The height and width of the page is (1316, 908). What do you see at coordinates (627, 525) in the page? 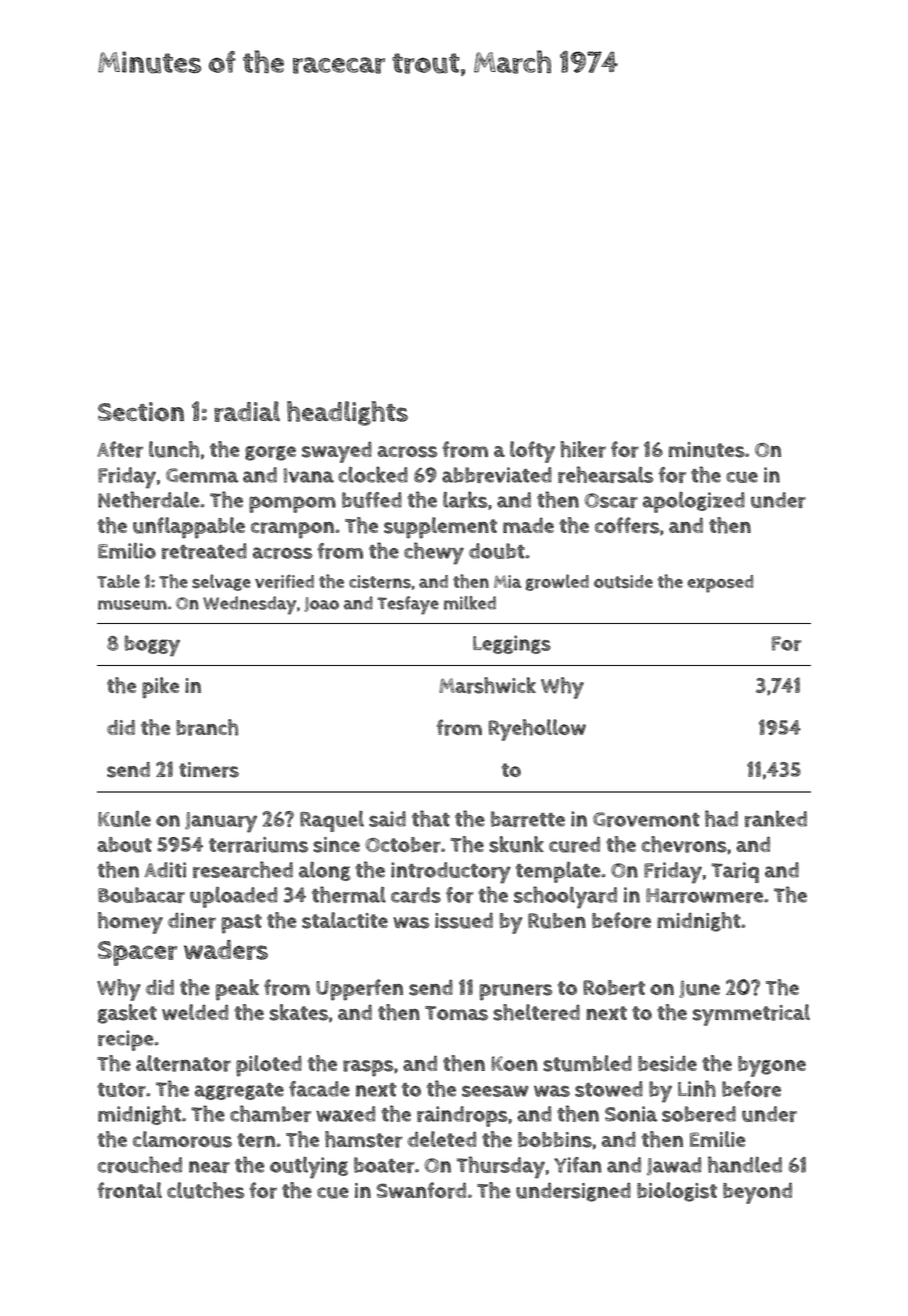
I see `coffers` at bounding box center [627, 525].
